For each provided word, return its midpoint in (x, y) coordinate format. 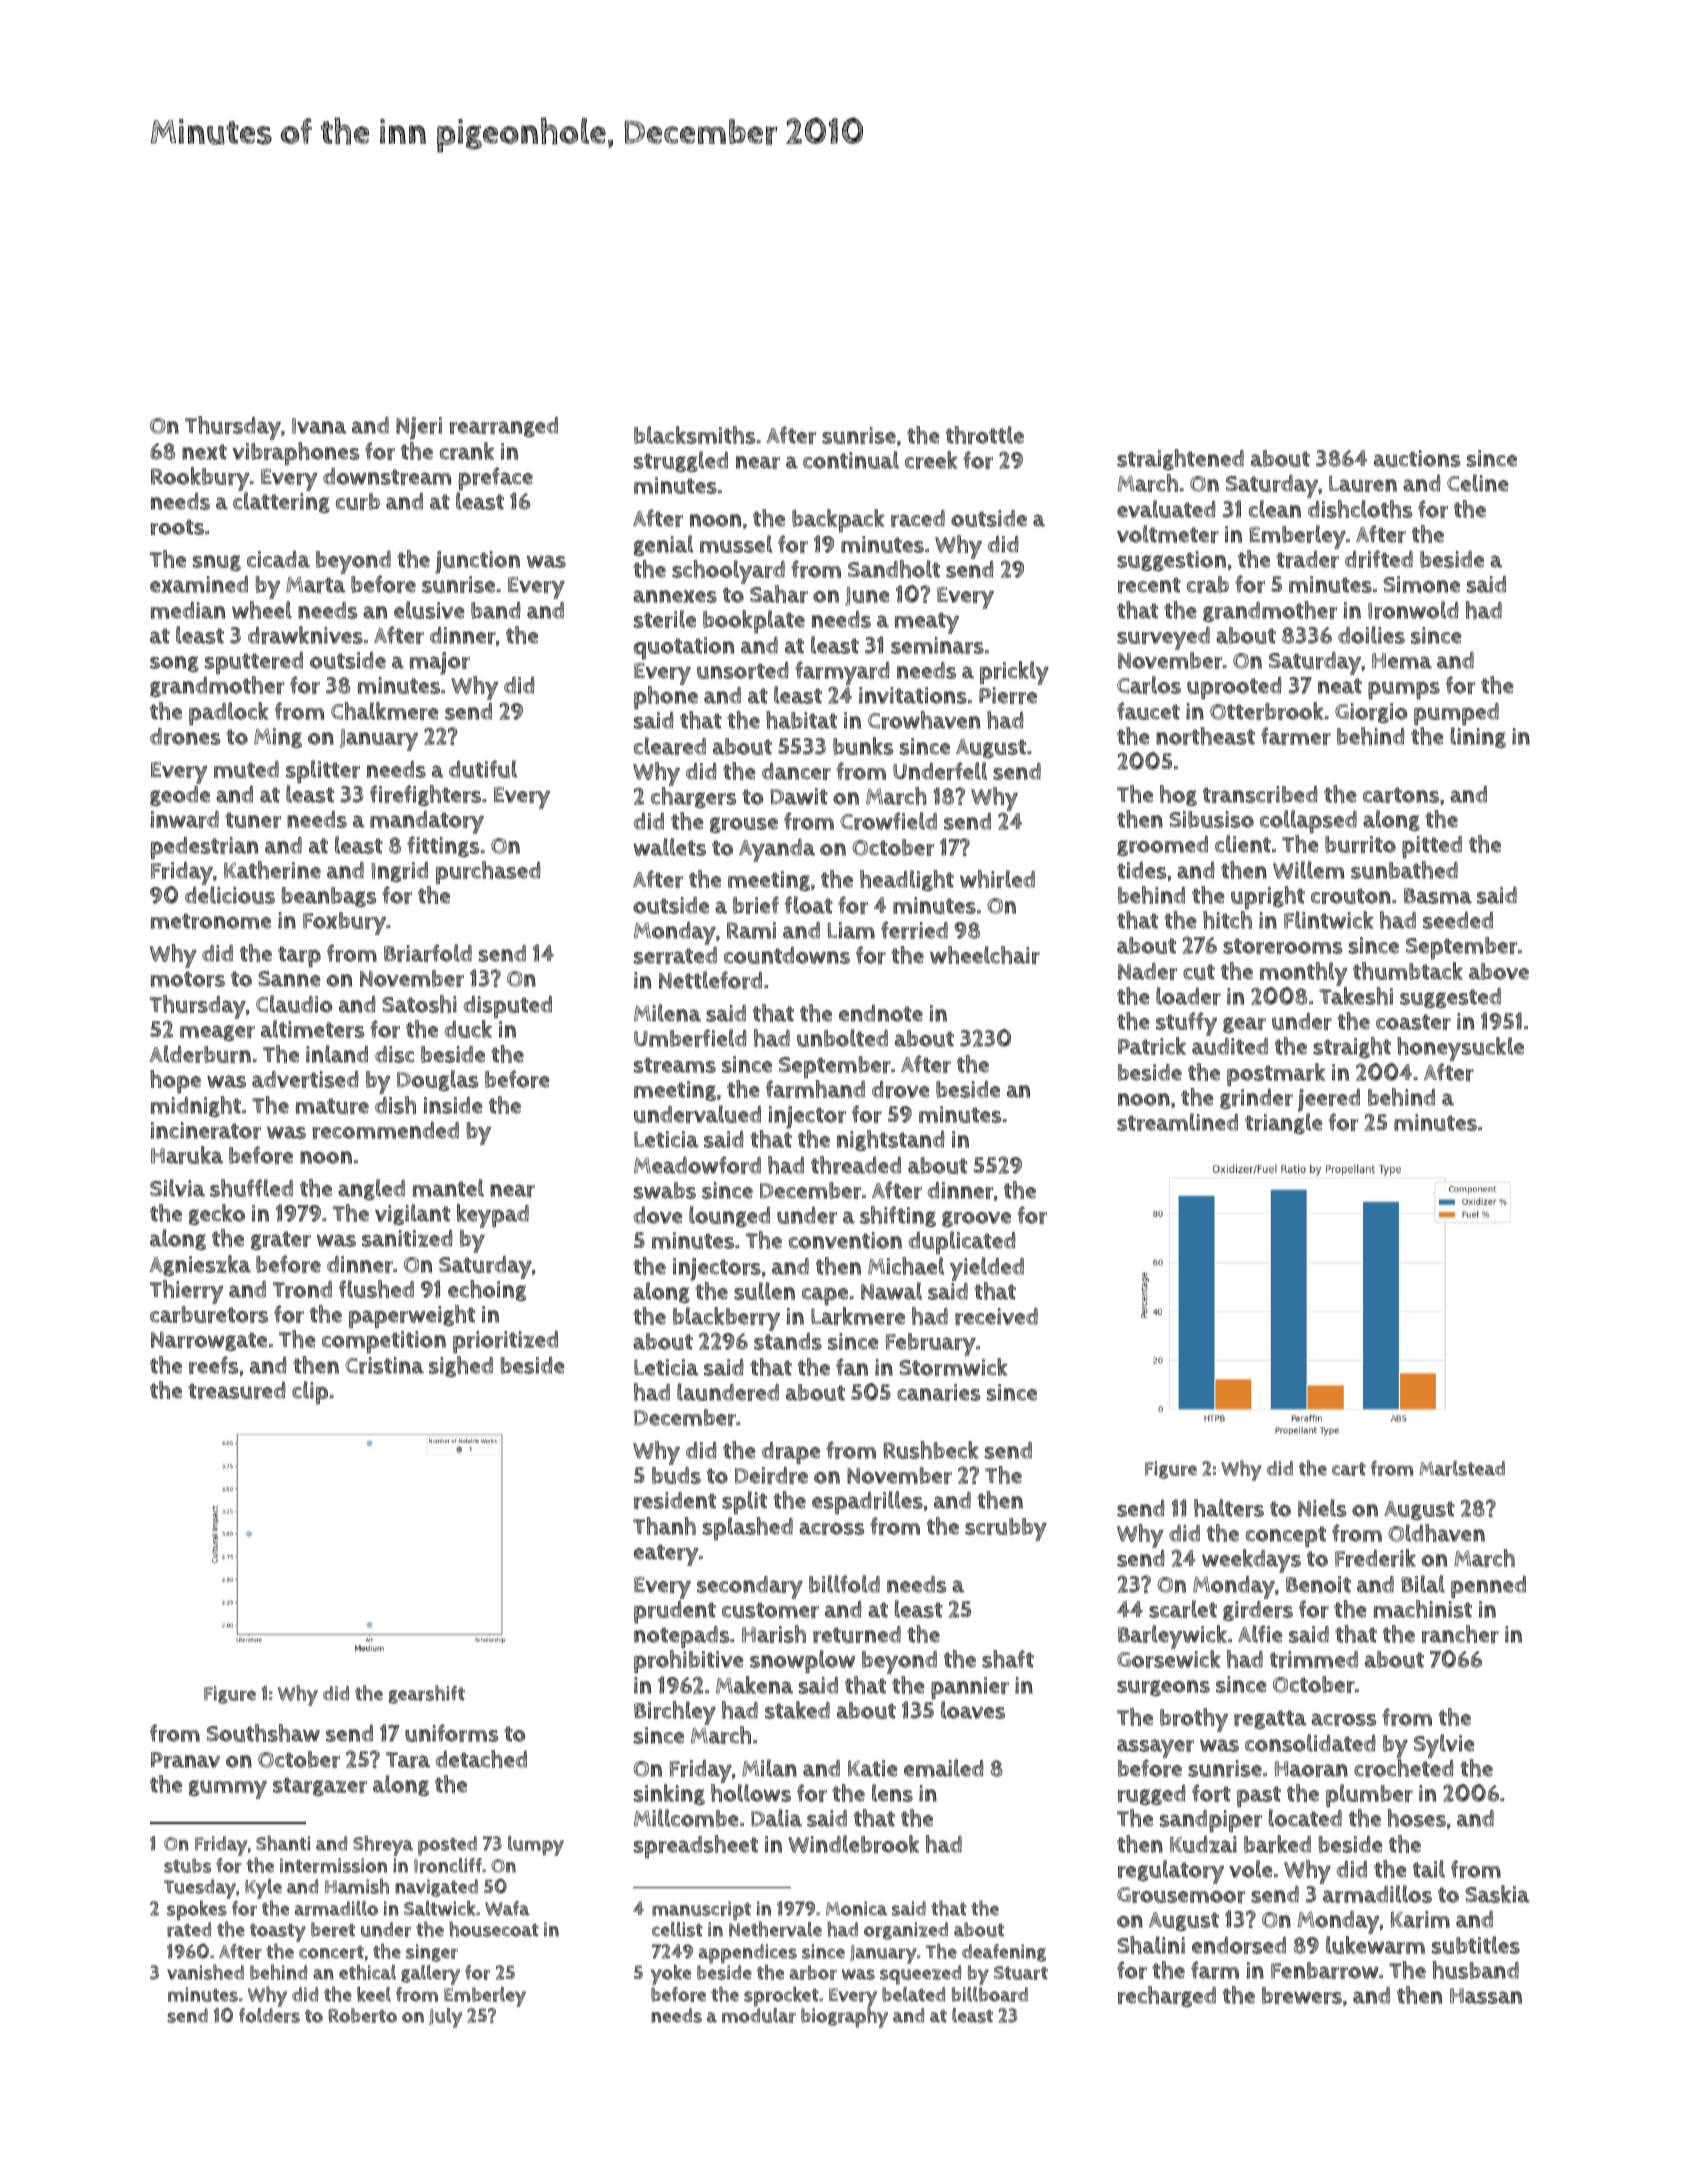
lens (892, 1793)
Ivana (319, 426)
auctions (1417, 458)
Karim (1420, 1919)
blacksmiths (695, 435)
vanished (205, 1972)
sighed (461, 1367)
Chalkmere (385, 711)
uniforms (452, 1733)
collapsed (1308, 822)
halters (1229, 1508)
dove (658, 1215)
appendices (748, 1954)
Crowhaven (924, 720)
